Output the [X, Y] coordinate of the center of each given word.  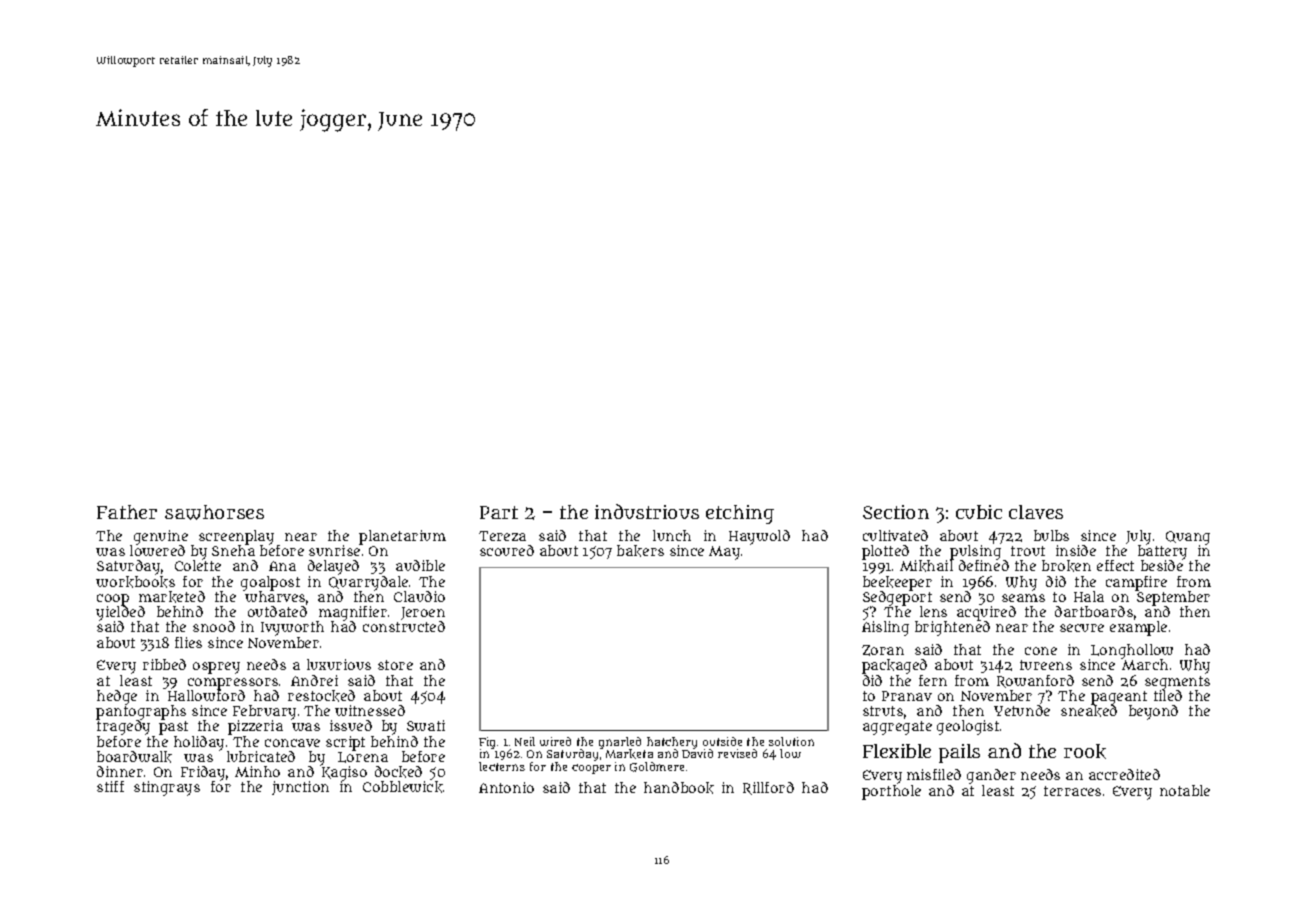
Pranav [907, 696]
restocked [321, 696]
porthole [891, 792]
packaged [894, 666]
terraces [1072, 791]
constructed [404, 626]
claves [1036, 512]
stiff [110, 786]
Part [499, 512]
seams [1023, 598]
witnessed [370, 710]
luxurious [339, 664]
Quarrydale [368, 583]
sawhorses [214, 512]
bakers [640, 551]
